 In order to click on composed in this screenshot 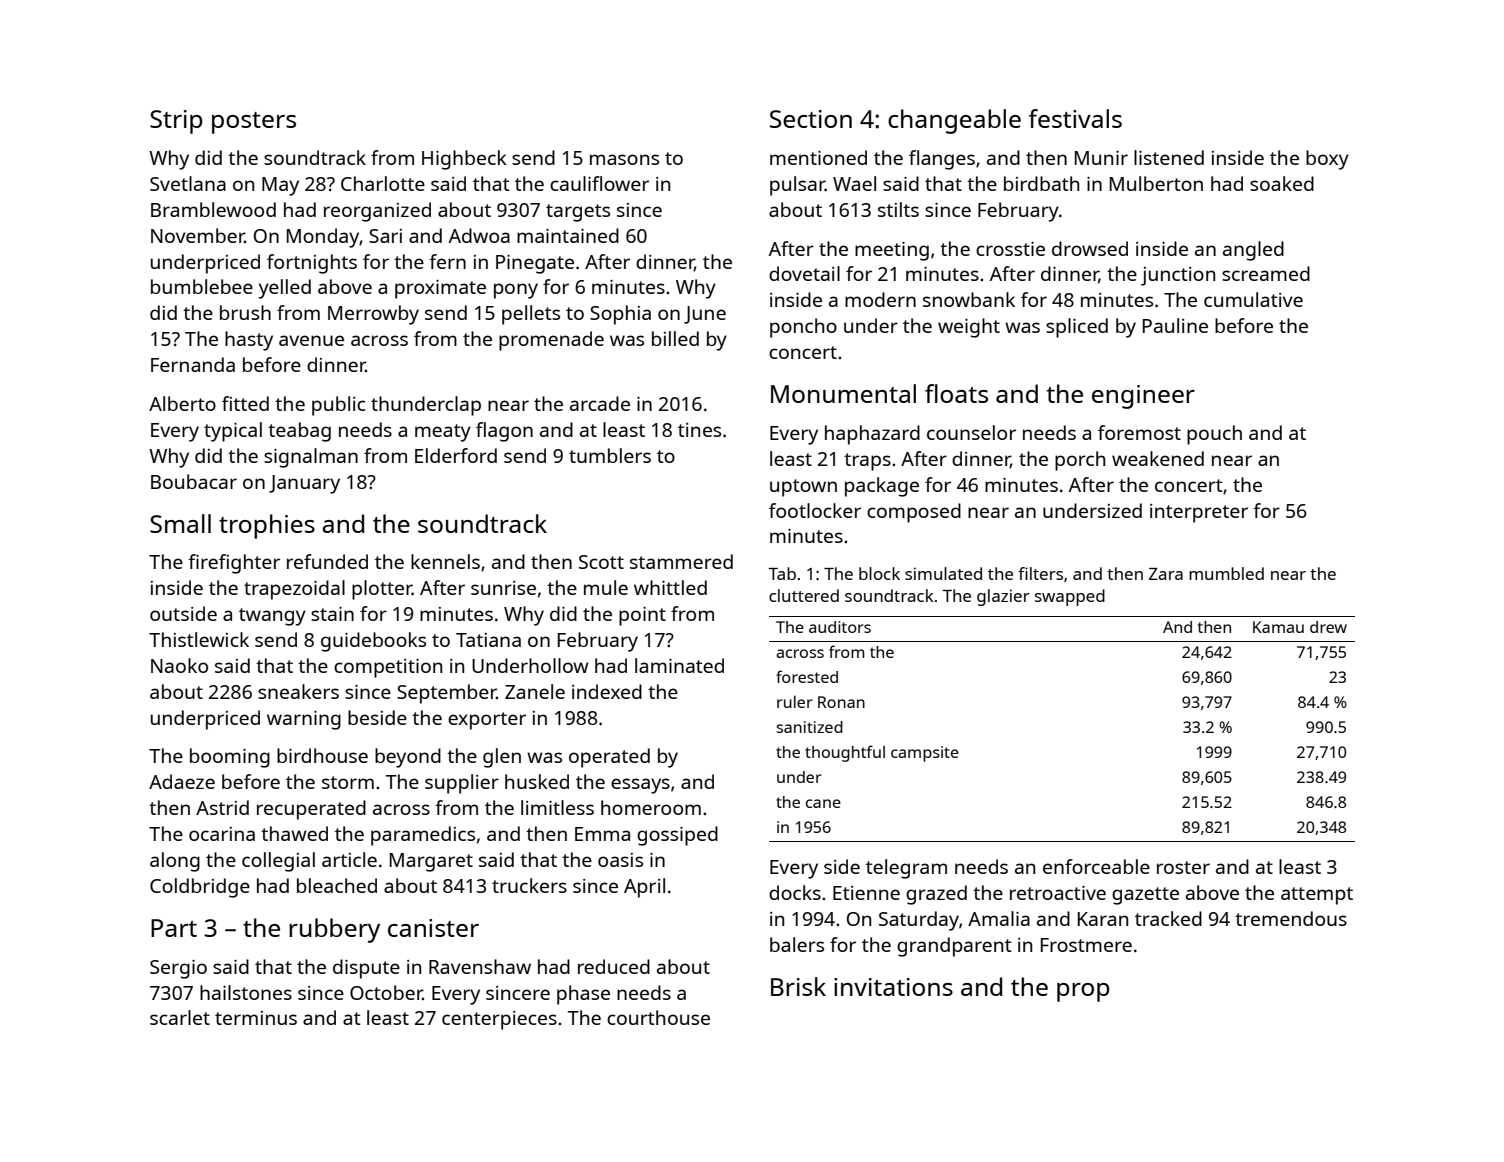, I will do `click(914, 513)`.
